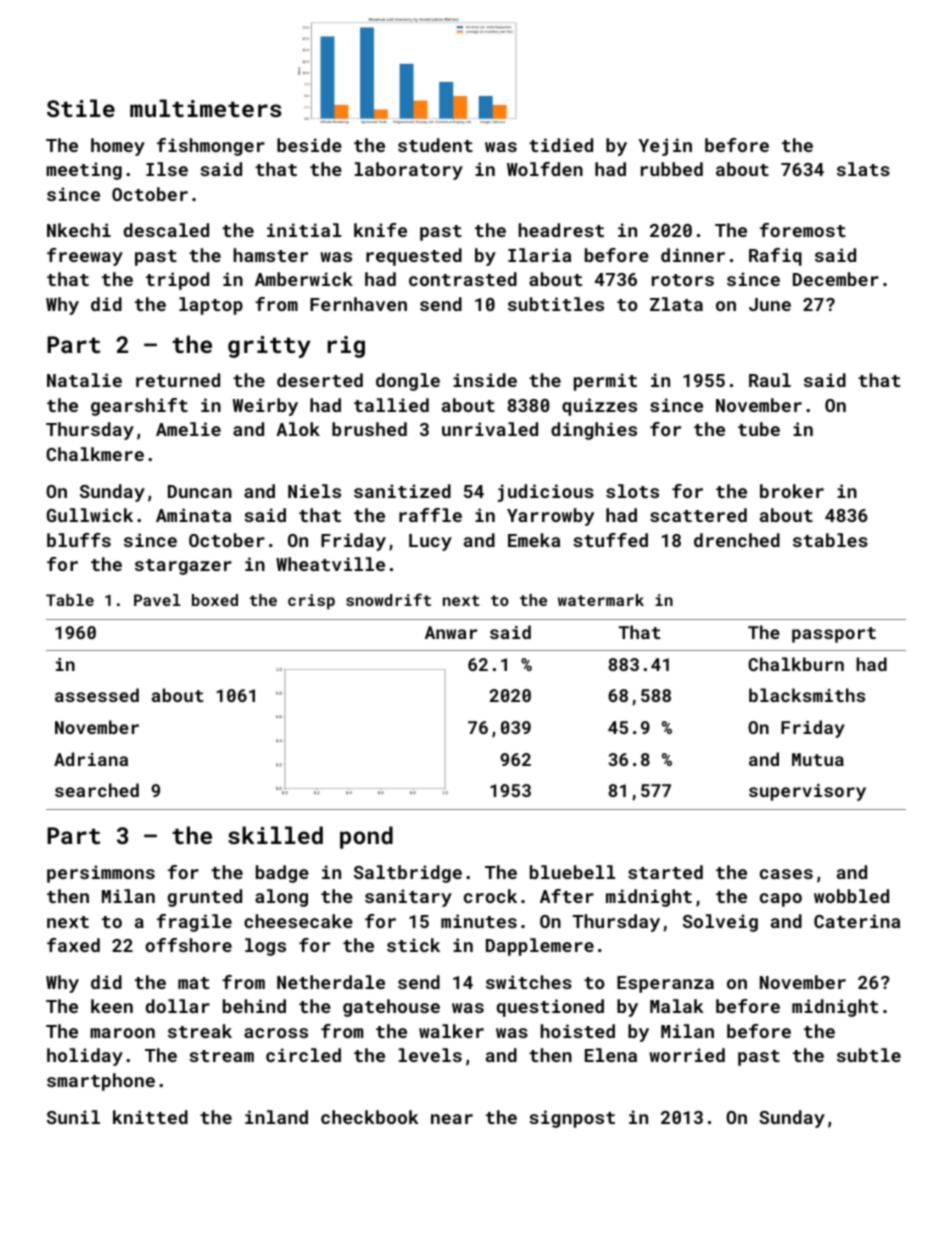 Image resolution: width=952 pixels, height=1233 pixels. Describe the element at coordinates (311, 602) in the page. I see `crisp` at that location.
